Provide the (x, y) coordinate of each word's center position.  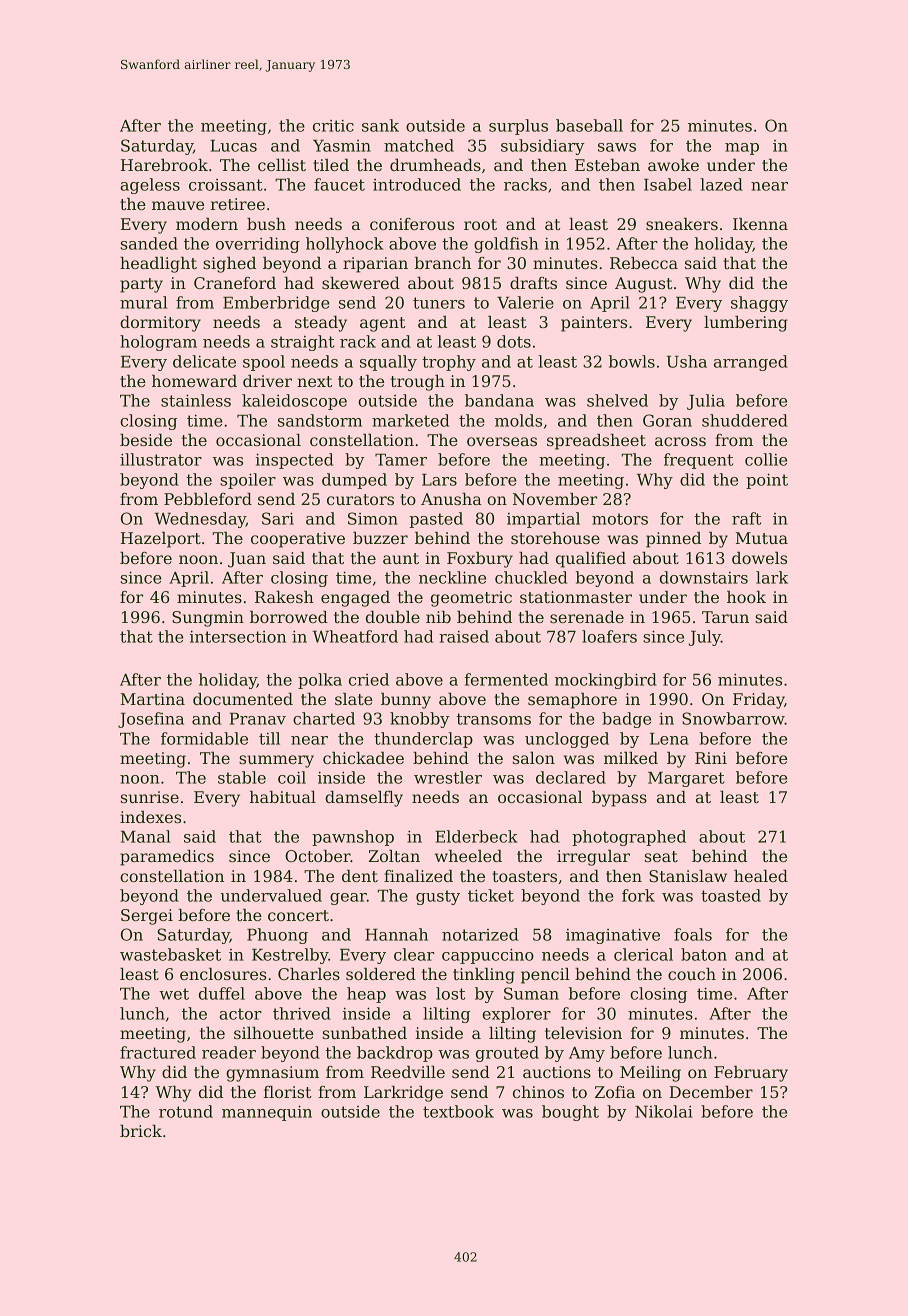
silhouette (274, 1033)
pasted (436, 520)
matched (419, 145)
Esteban (607, 165)
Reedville (408, 1072)
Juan (247, 560)
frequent (698, 461)
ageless (150, 186)
